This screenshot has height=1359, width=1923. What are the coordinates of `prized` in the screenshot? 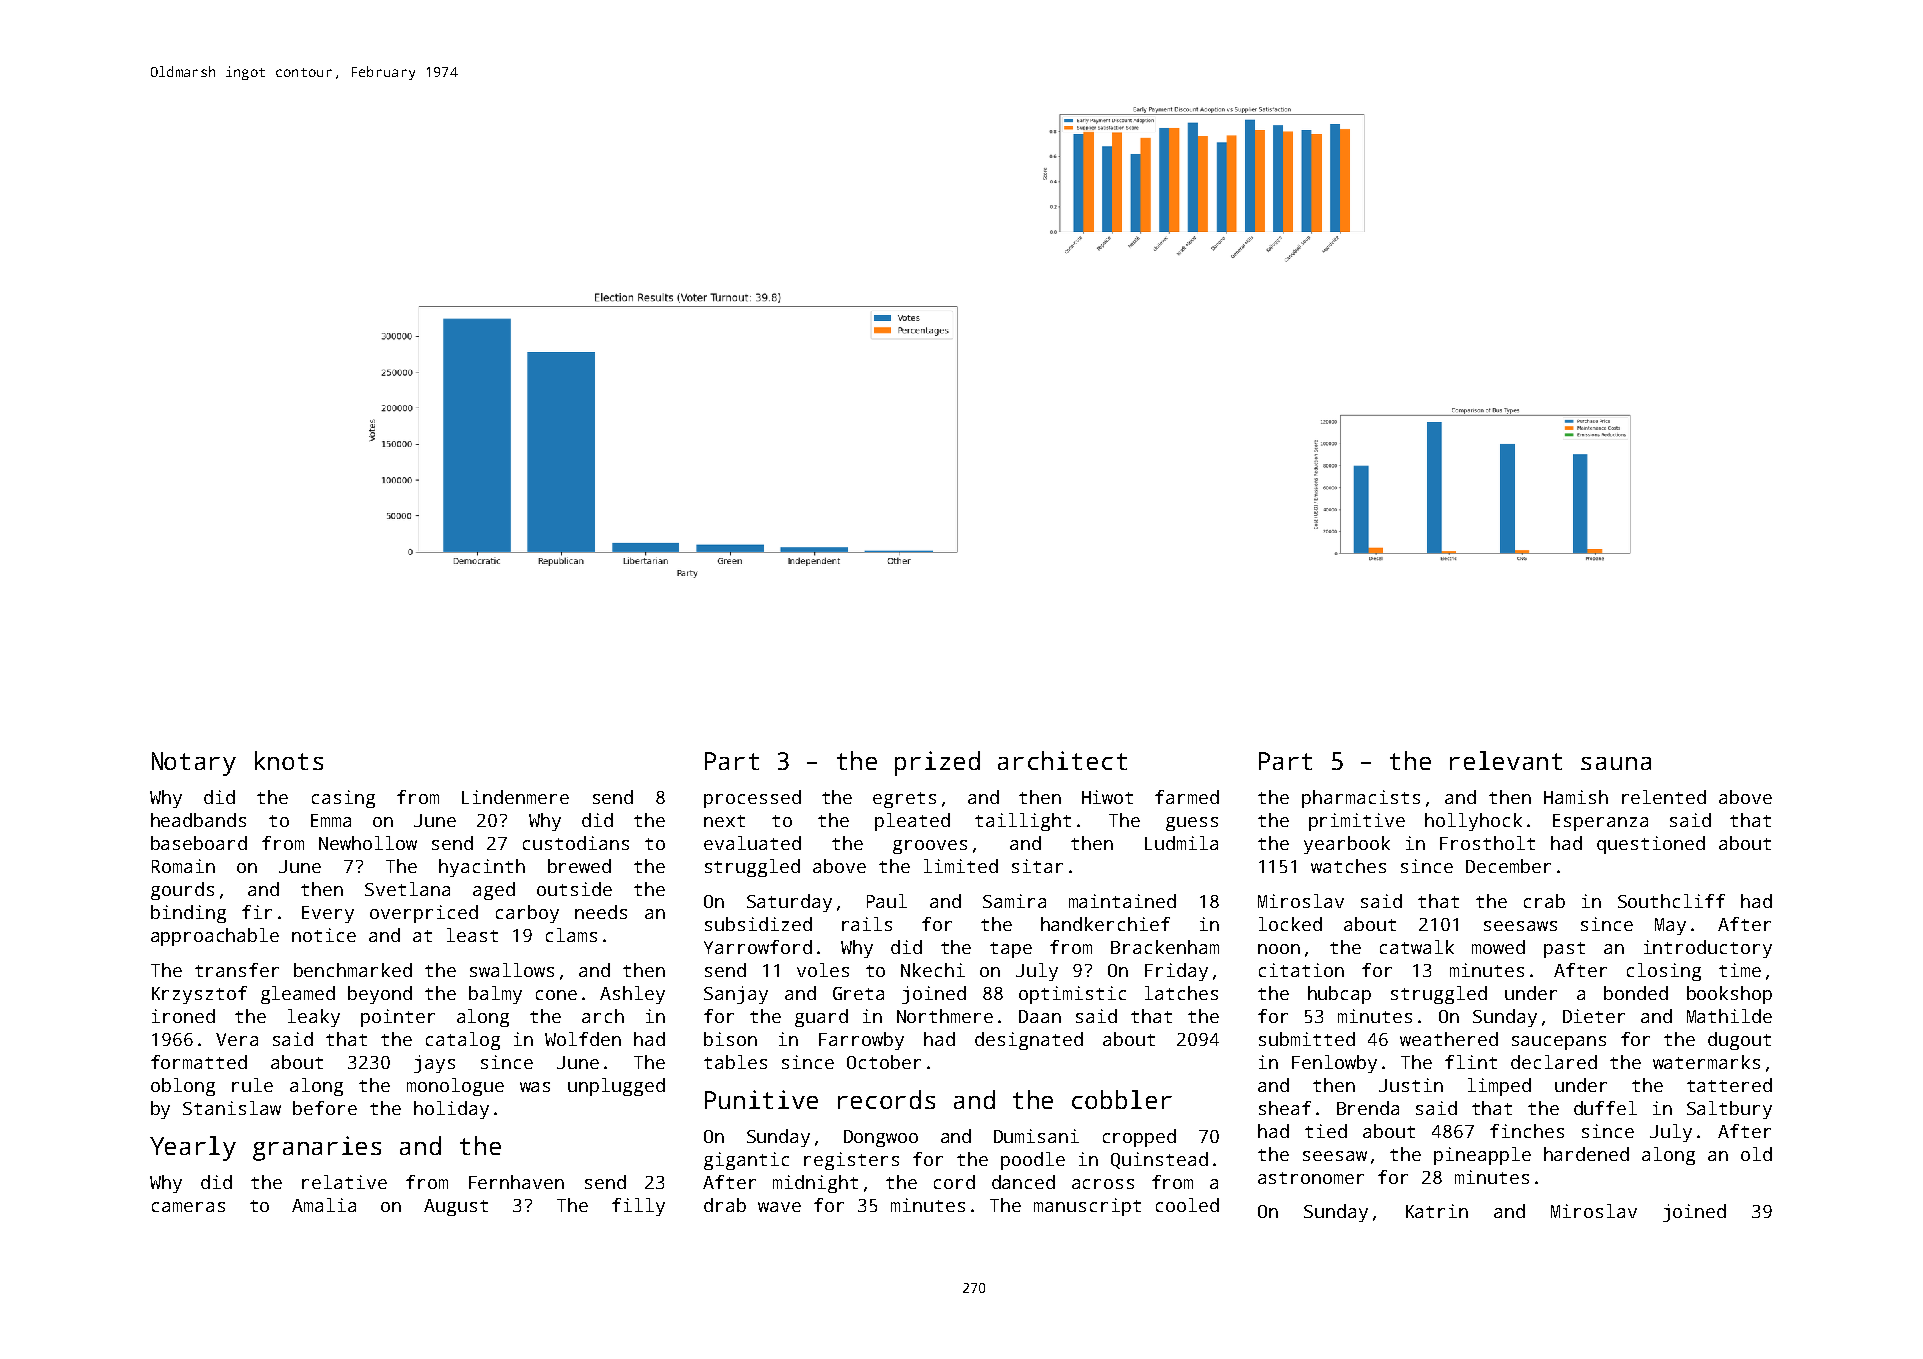 It's located at (937, 763).
